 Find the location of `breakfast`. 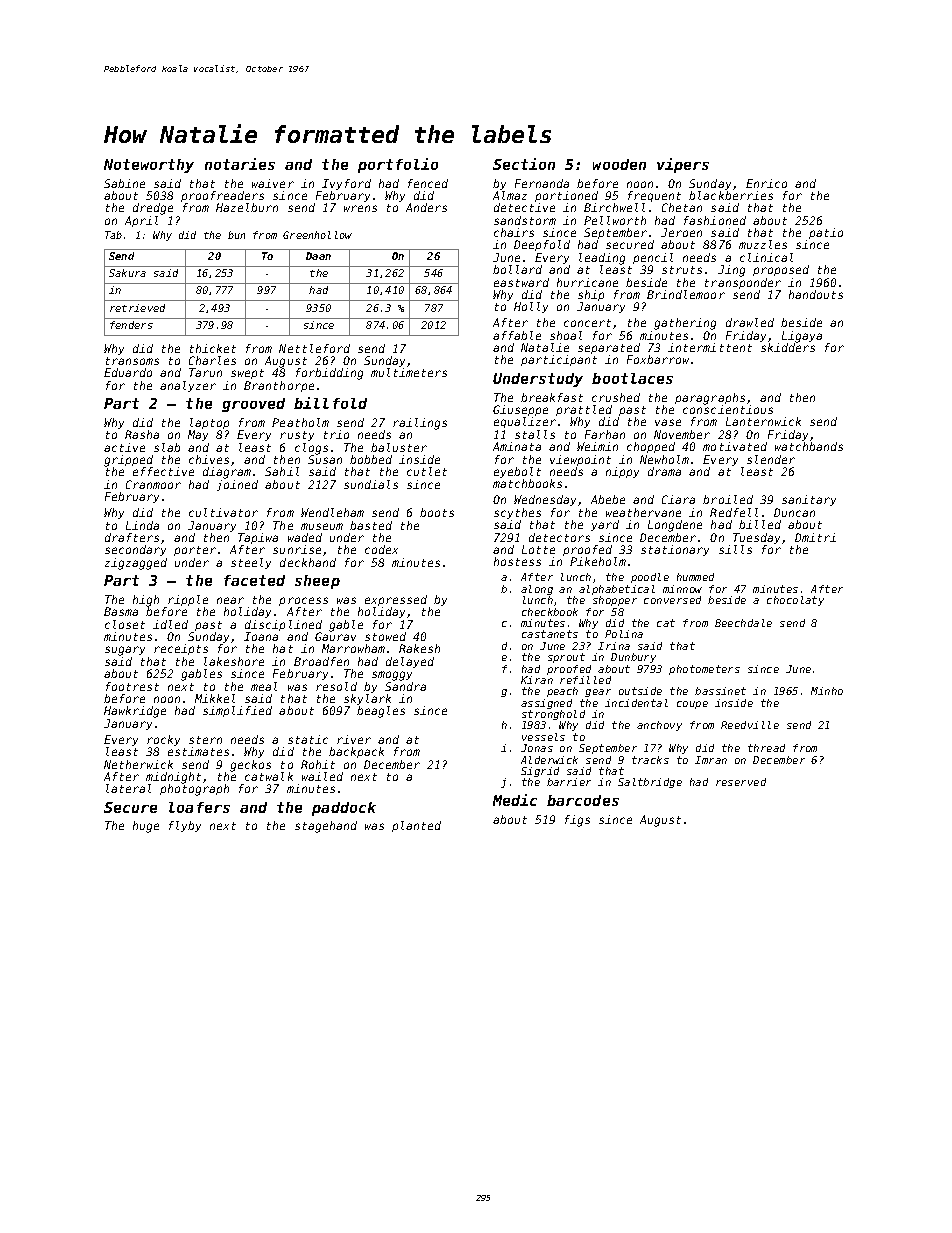

breakfast is located at coordinates (552, 397).
